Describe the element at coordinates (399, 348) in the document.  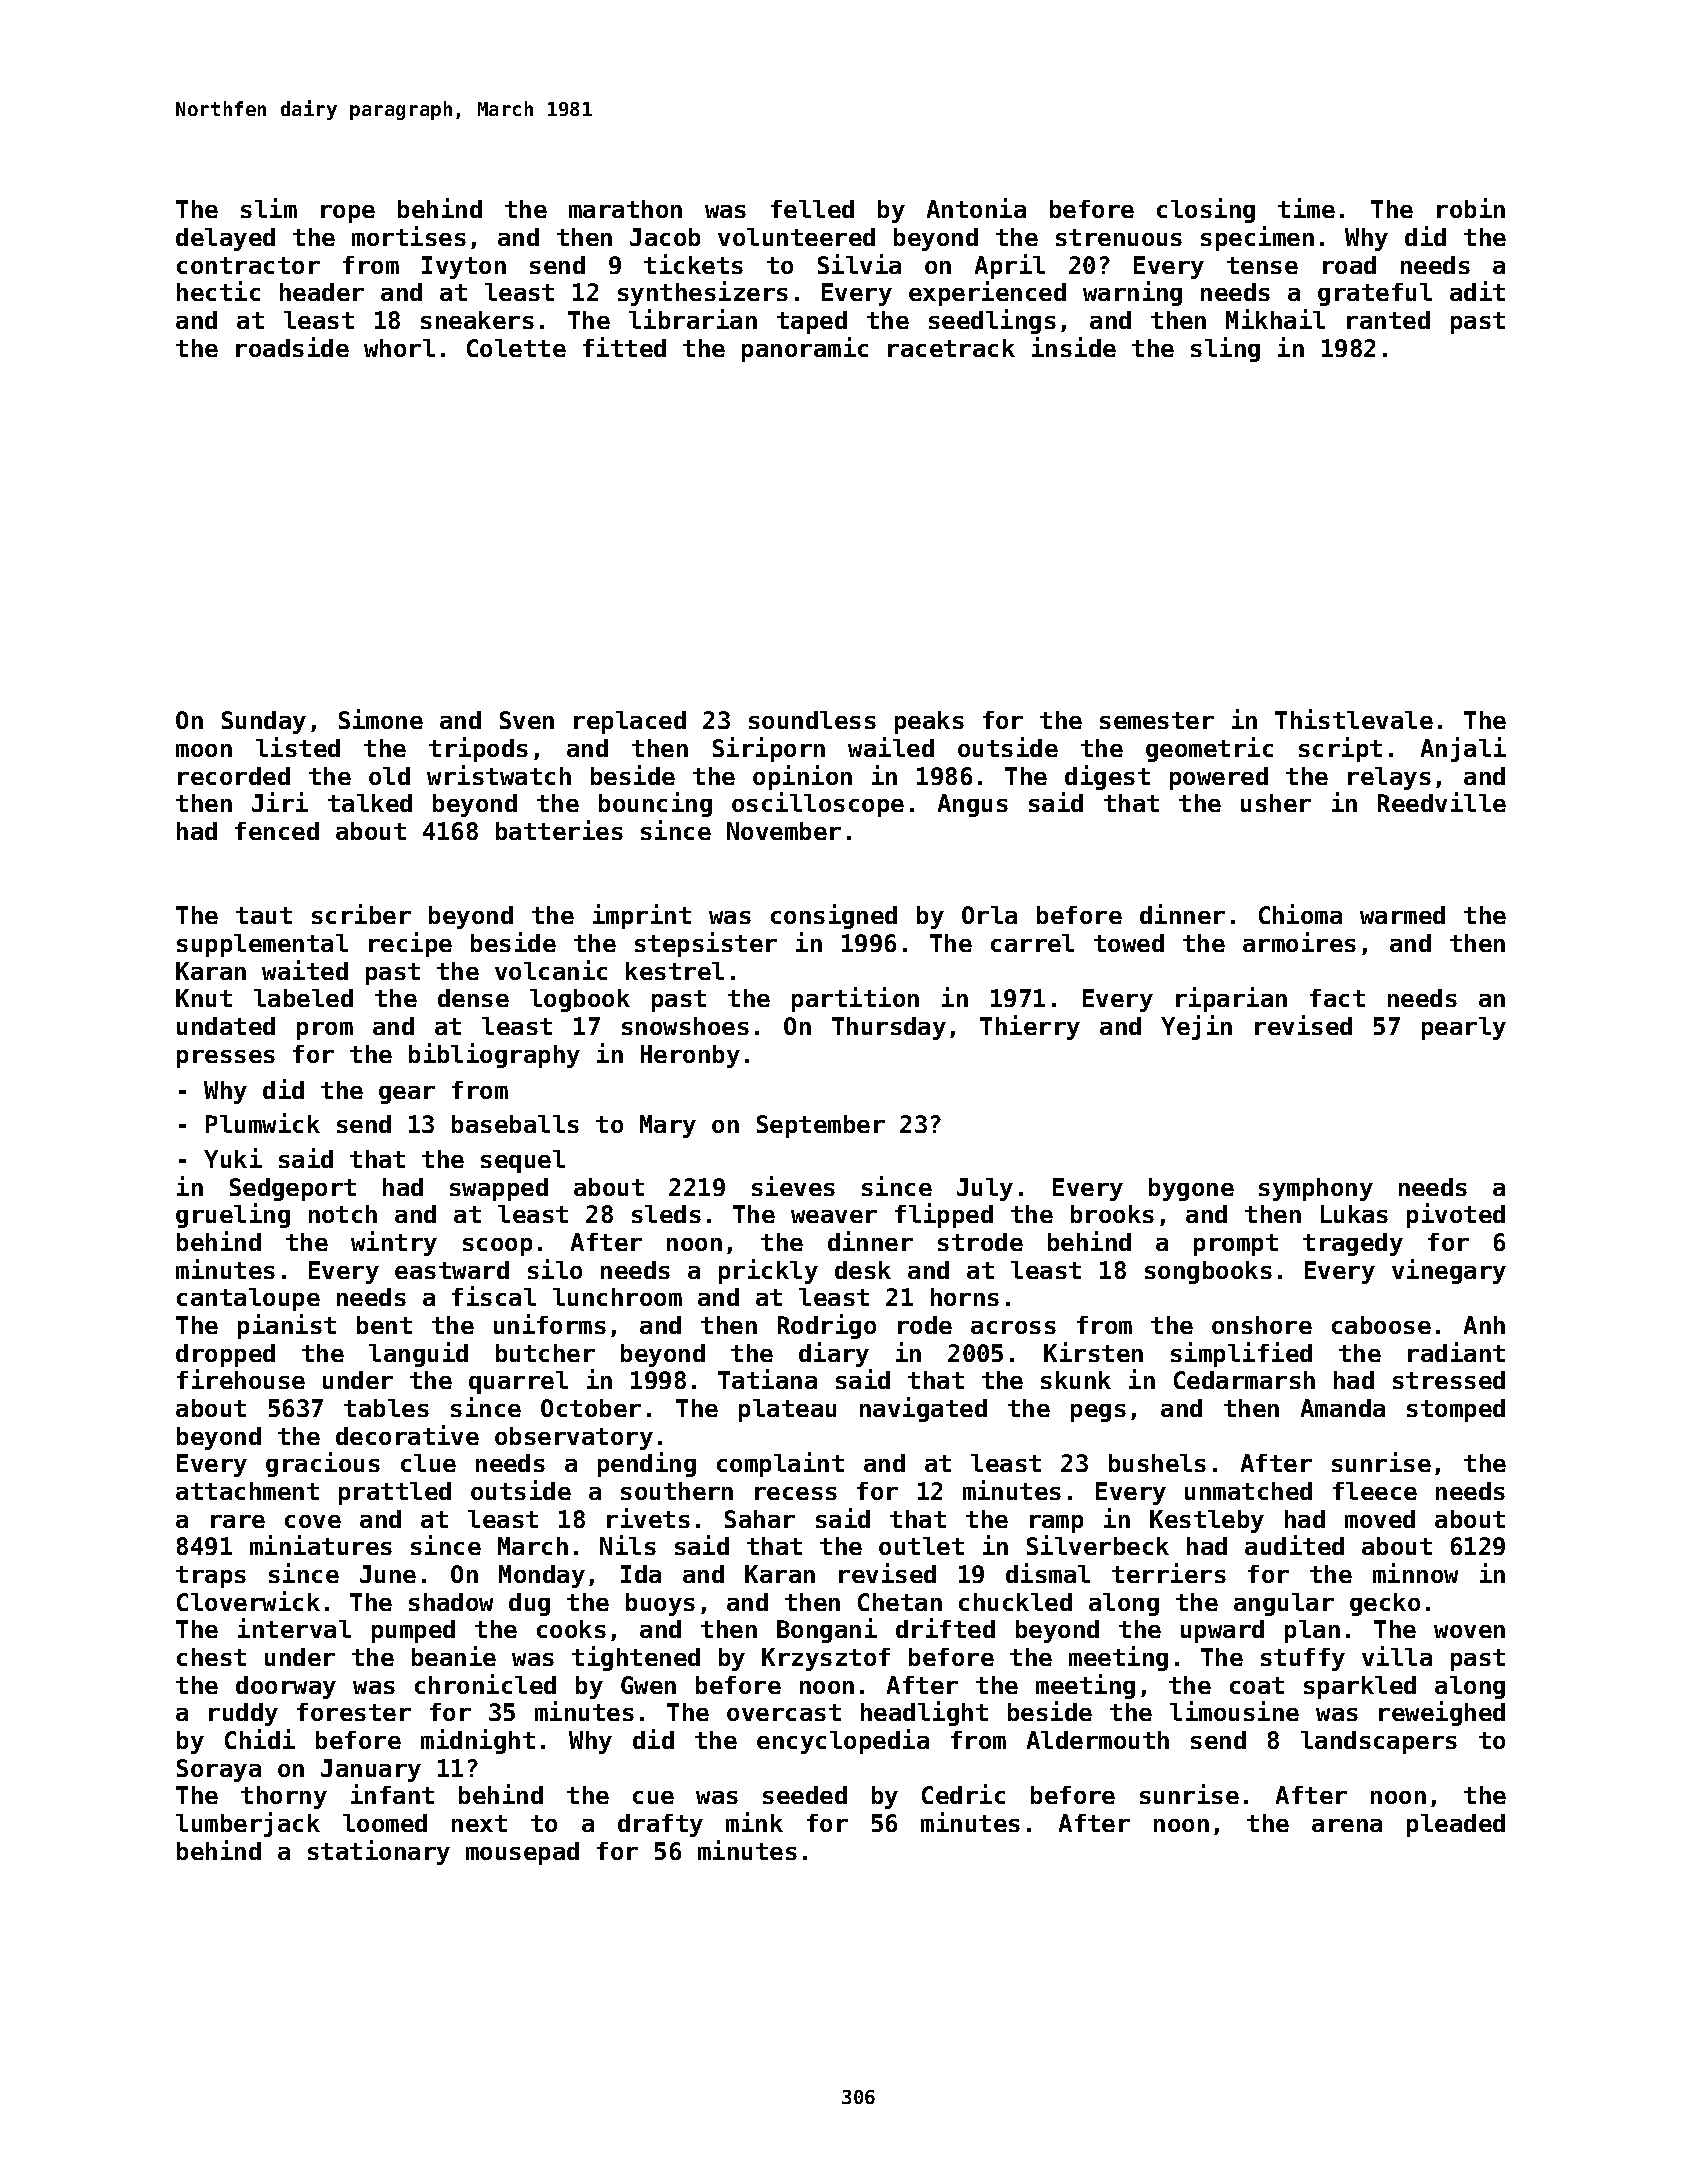
I see `whorl` at that location.
